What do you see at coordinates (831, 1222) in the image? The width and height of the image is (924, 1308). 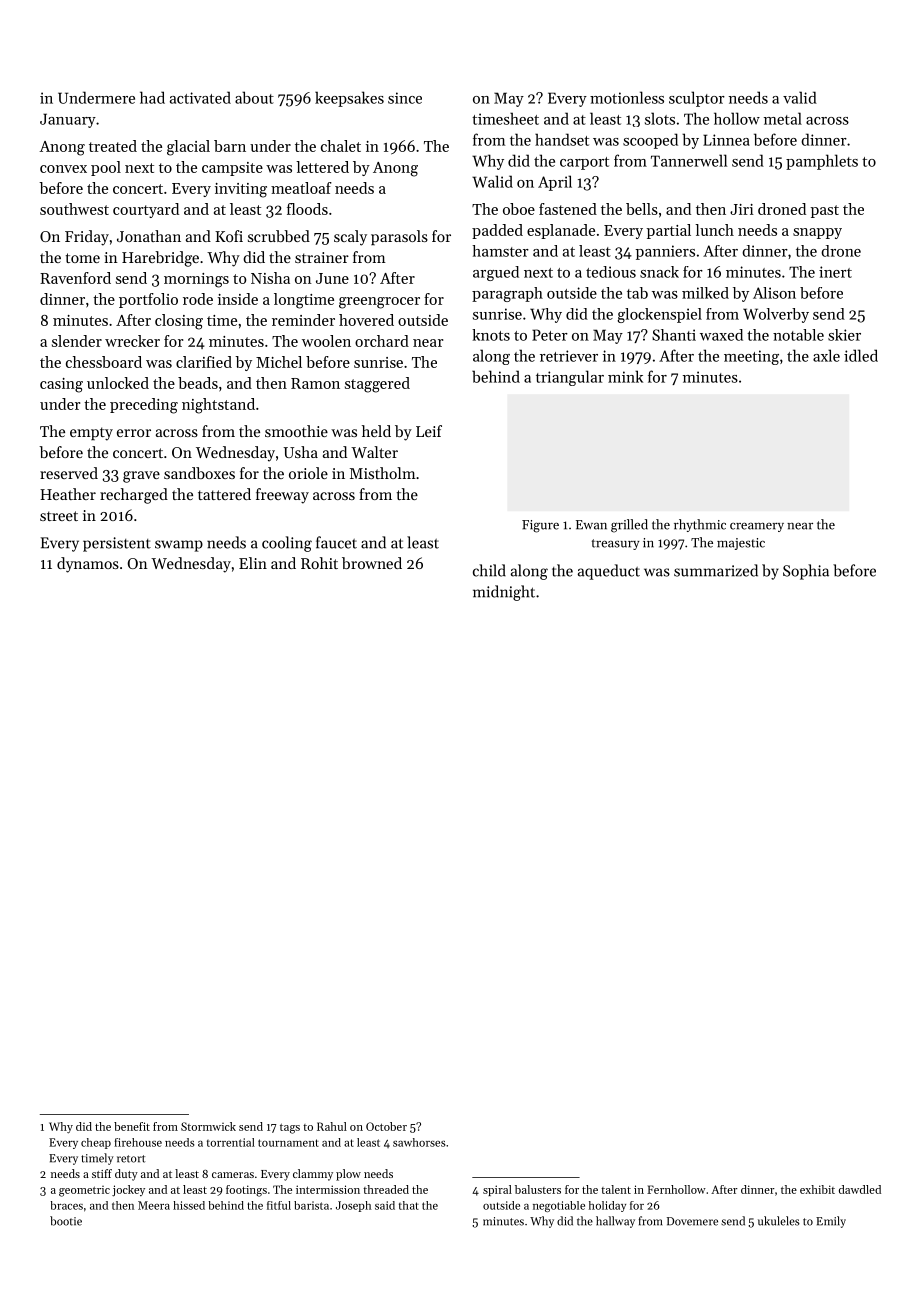 I see `Emily` at bounding box center [831, 1222].
